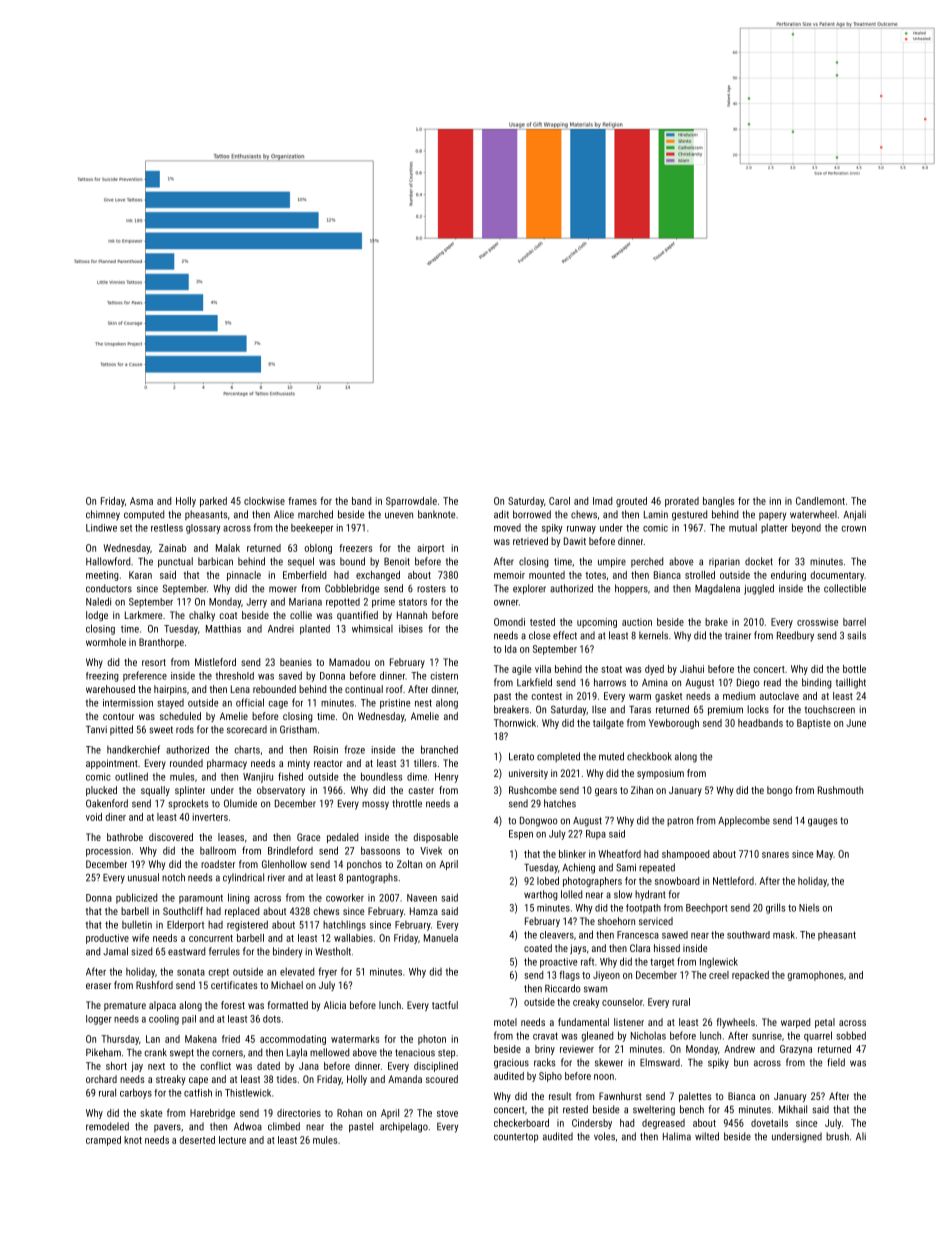  Describe the element at coordinates (212, 1114) in the screenshot. I see `Harebridge` at that location.
